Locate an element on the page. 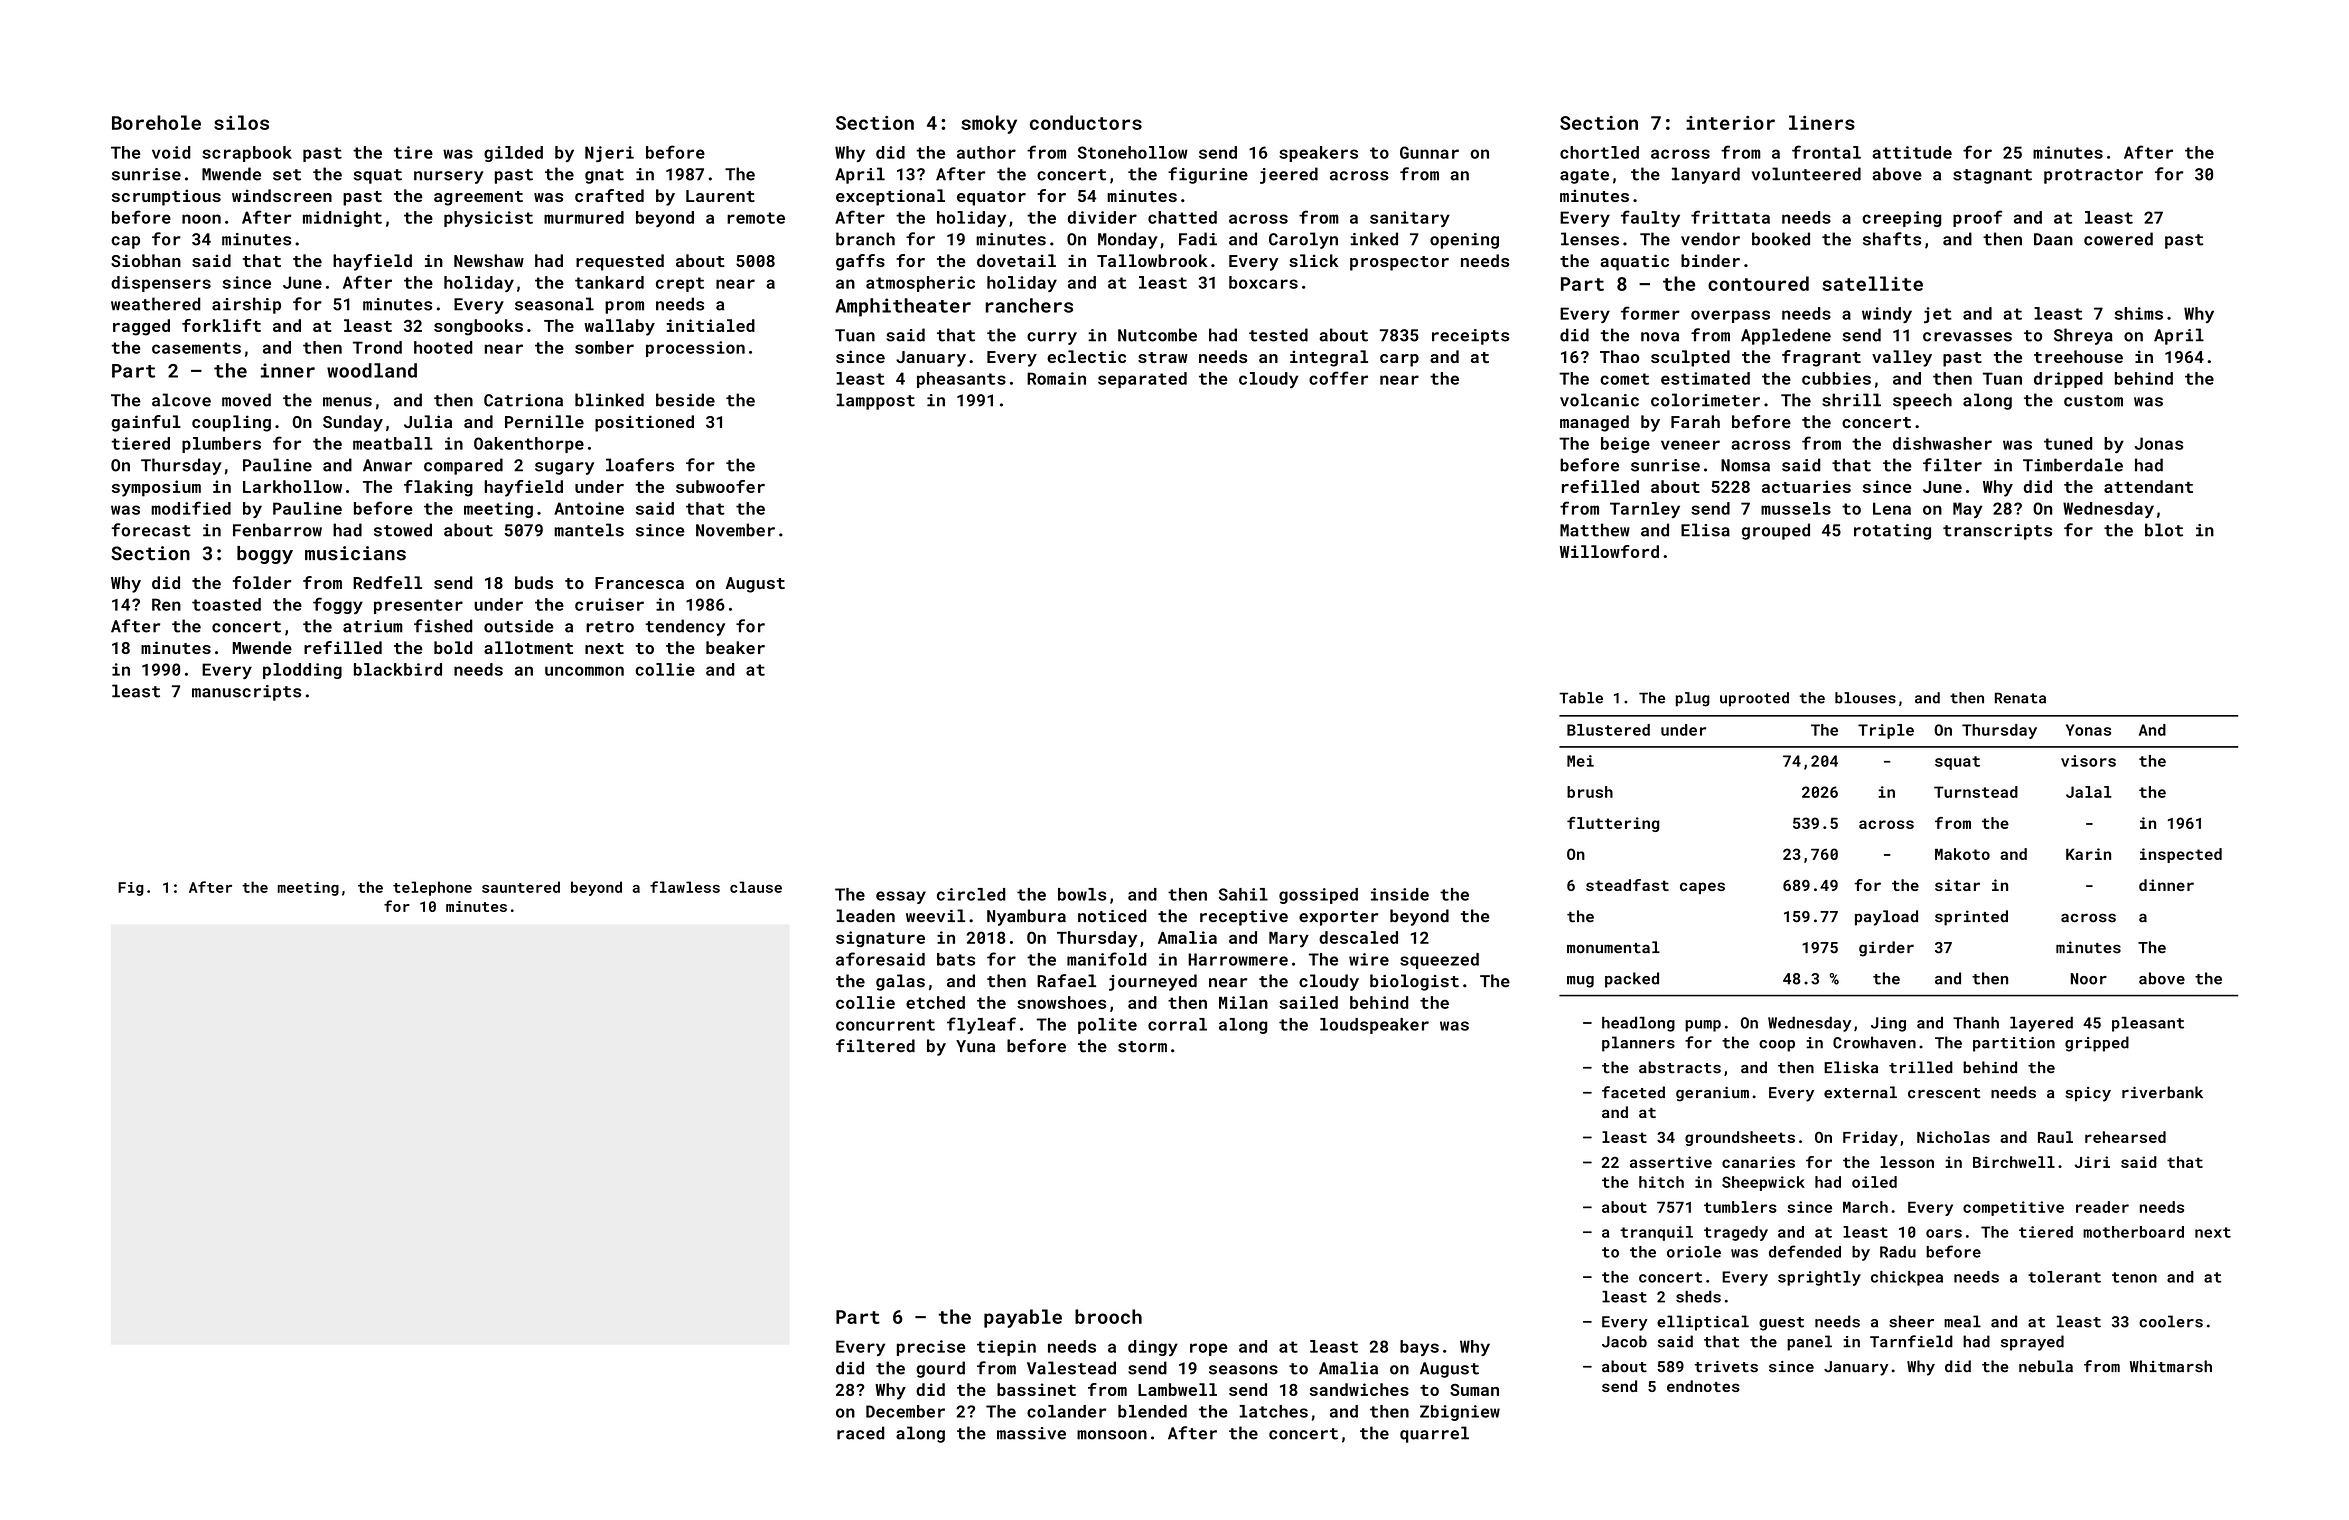 The width and height of the image is (2349, 1520). custom is located at coordinates (2093, 401).
